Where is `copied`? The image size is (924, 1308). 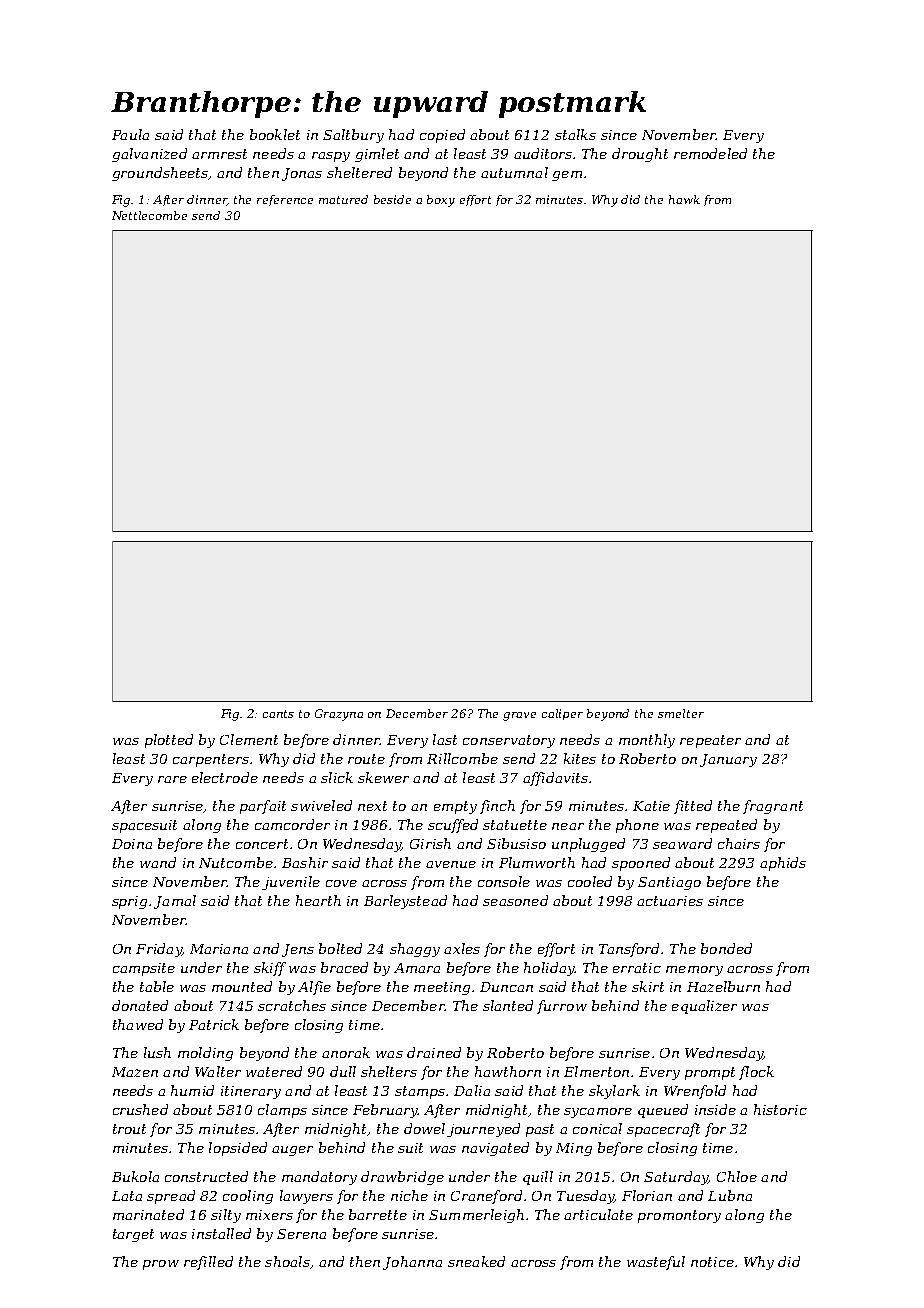
copied is located at coordinates (442, 136).
